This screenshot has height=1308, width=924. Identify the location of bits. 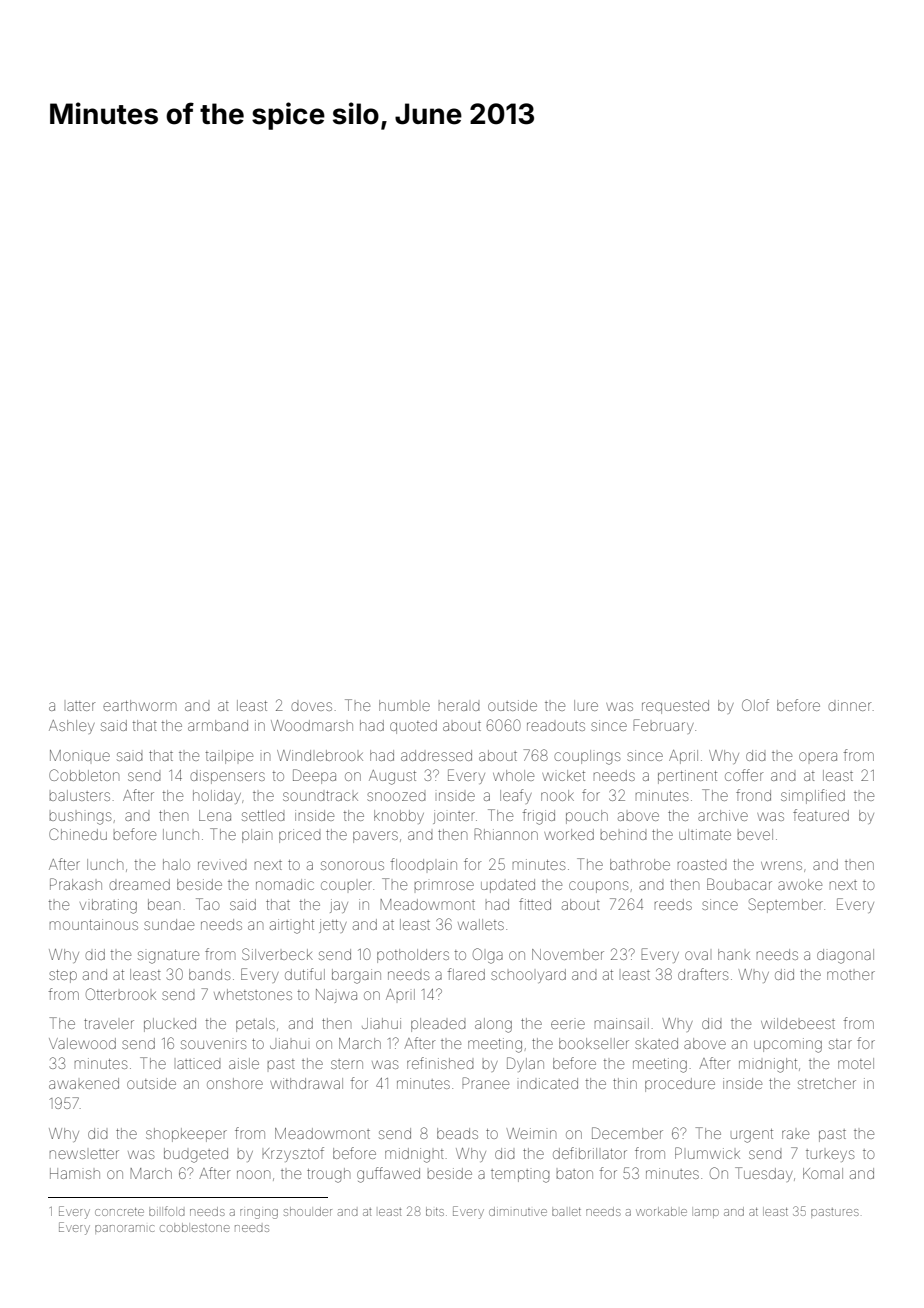
(435, 1211).
